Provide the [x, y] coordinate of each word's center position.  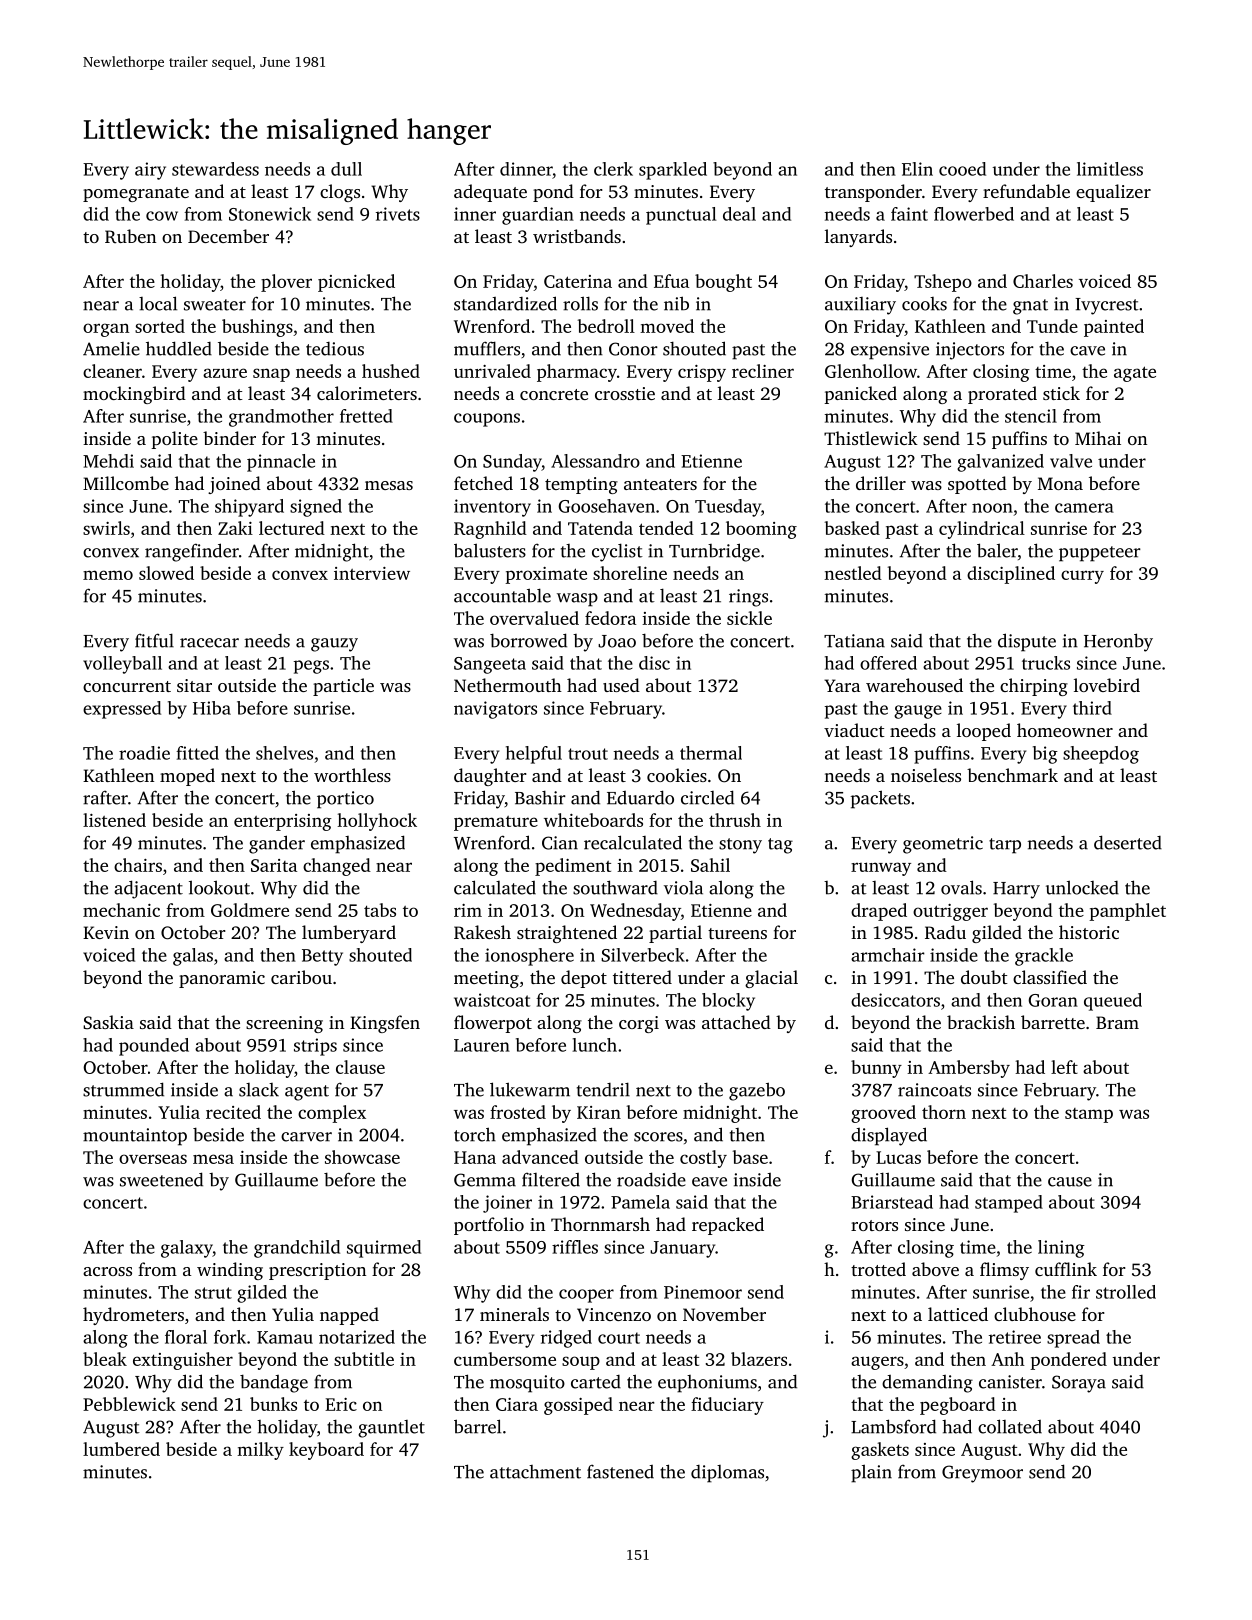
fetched [483, 483]
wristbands [577, 236]
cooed [962, 169]
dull [346, 169]
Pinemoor [703, 1292]
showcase [362, 1157]
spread [1073, 1339]
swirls [106, 528]
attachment [535, 1472]
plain [871, 1473]
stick [1061, 393]
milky [260, 1451]
